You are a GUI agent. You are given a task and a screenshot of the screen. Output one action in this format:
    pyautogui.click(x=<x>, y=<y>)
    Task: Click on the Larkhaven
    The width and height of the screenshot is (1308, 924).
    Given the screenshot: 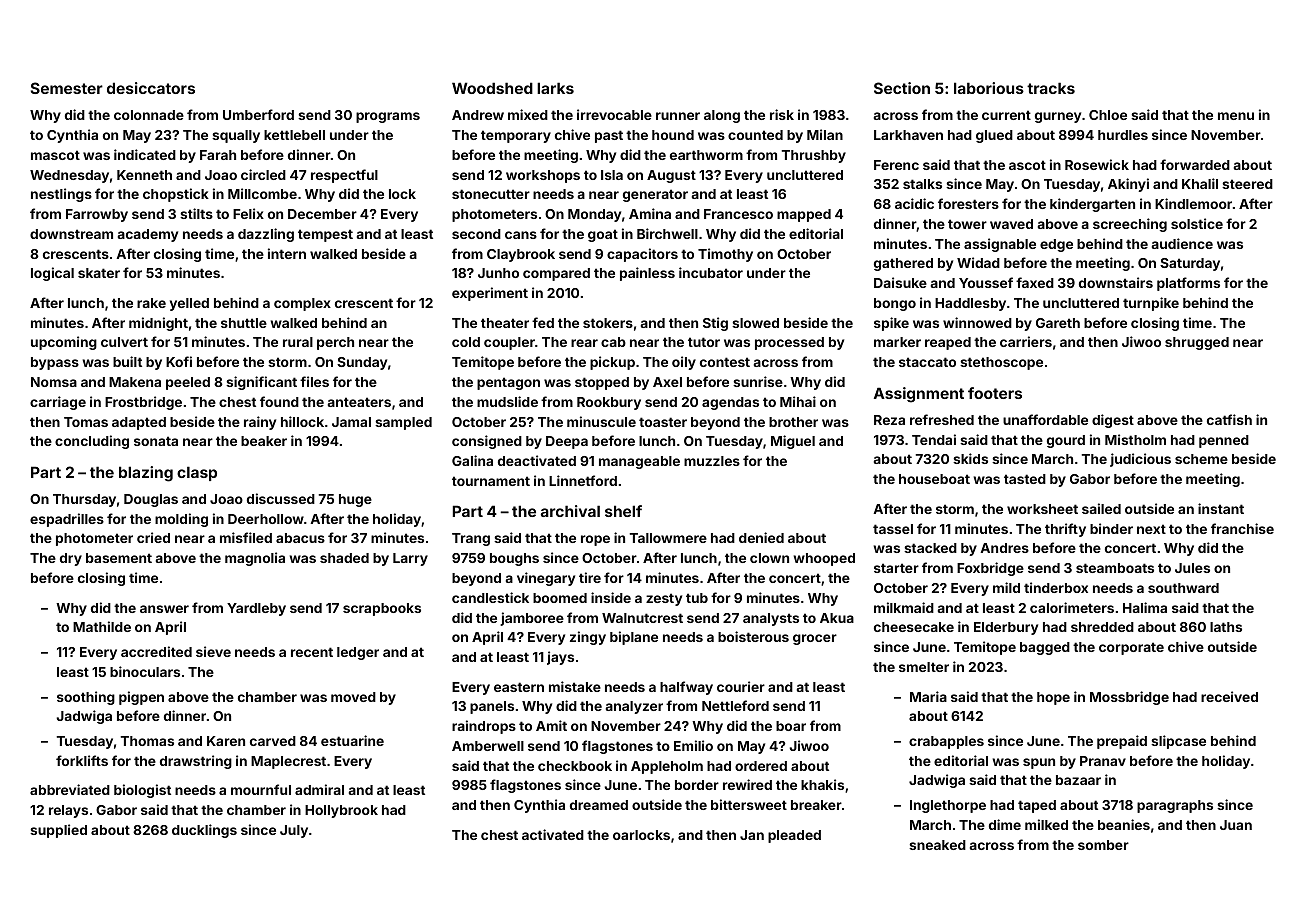 What is the action you would take?
    pyautogui.click(x=908, y=135)
